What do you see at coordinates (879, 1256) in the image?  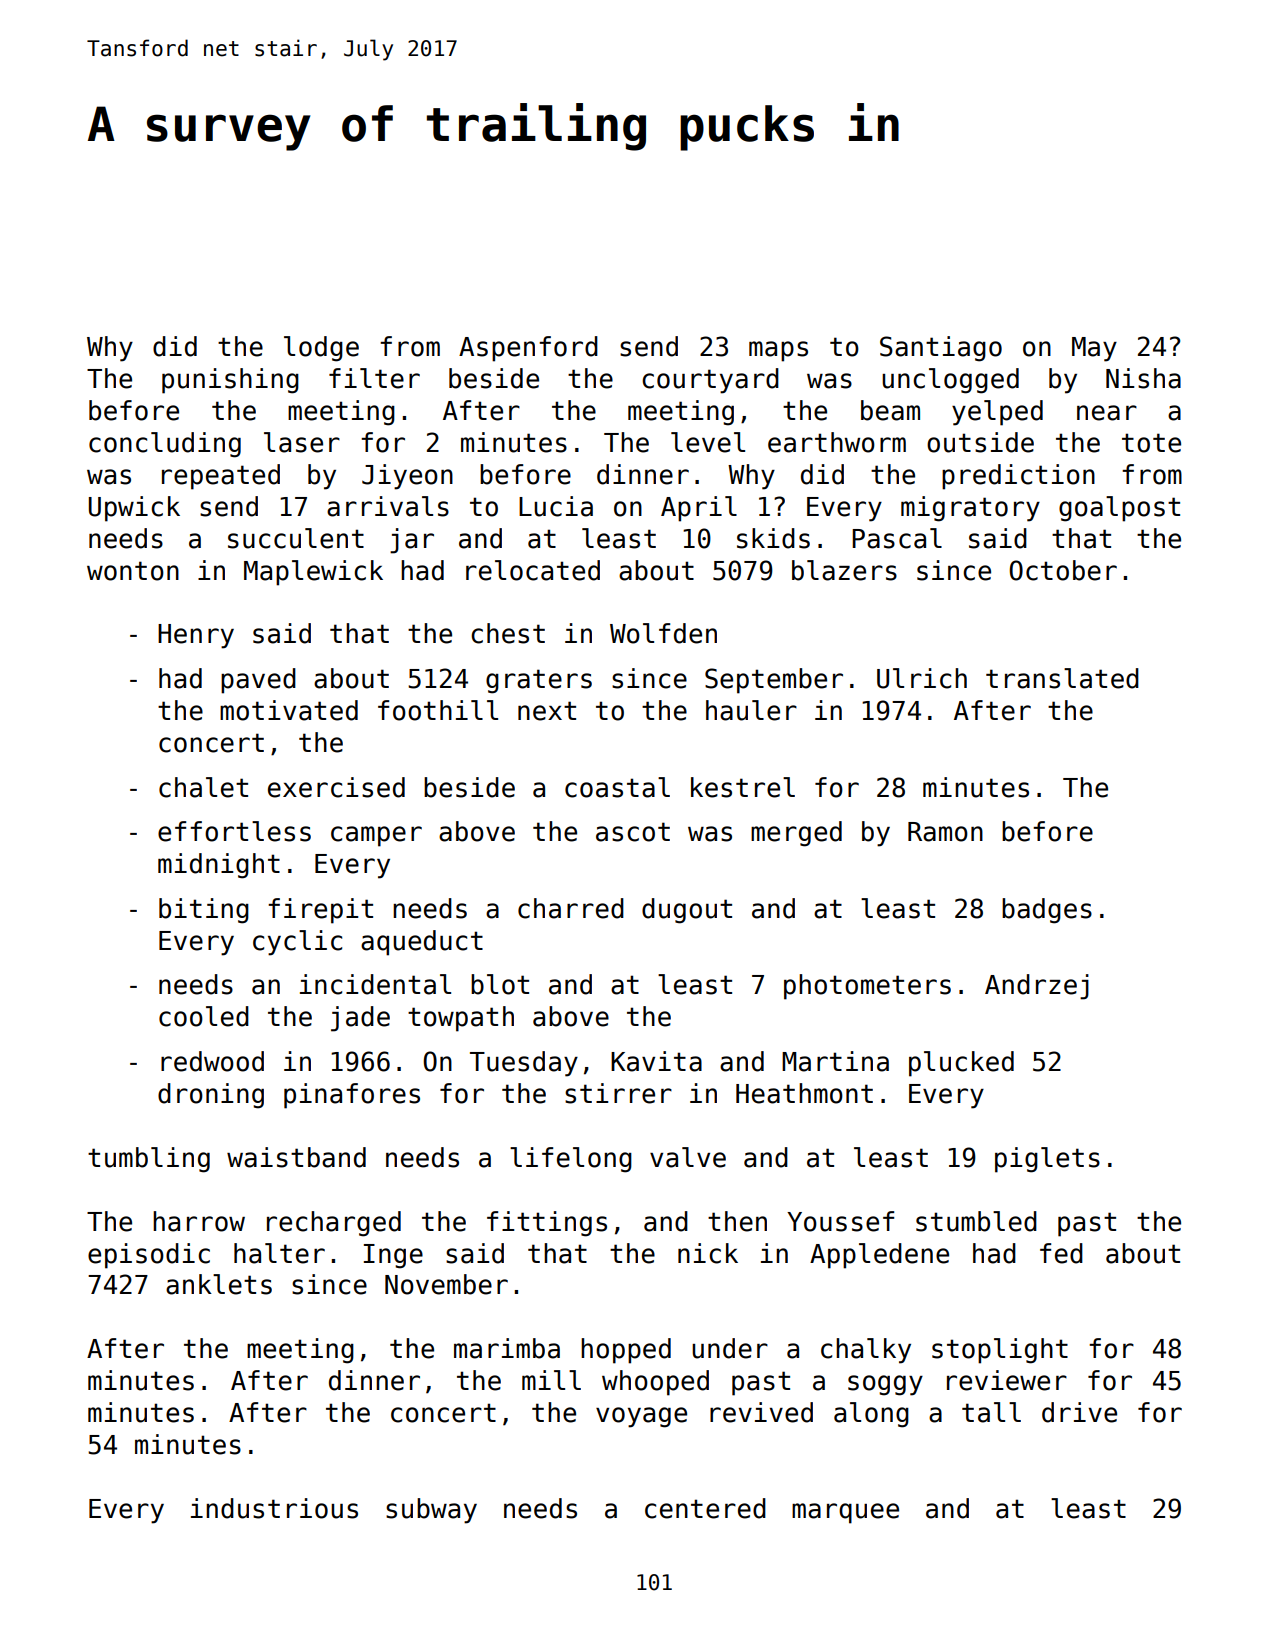 I see `Appledene` at bounding box center [879, 1256].
